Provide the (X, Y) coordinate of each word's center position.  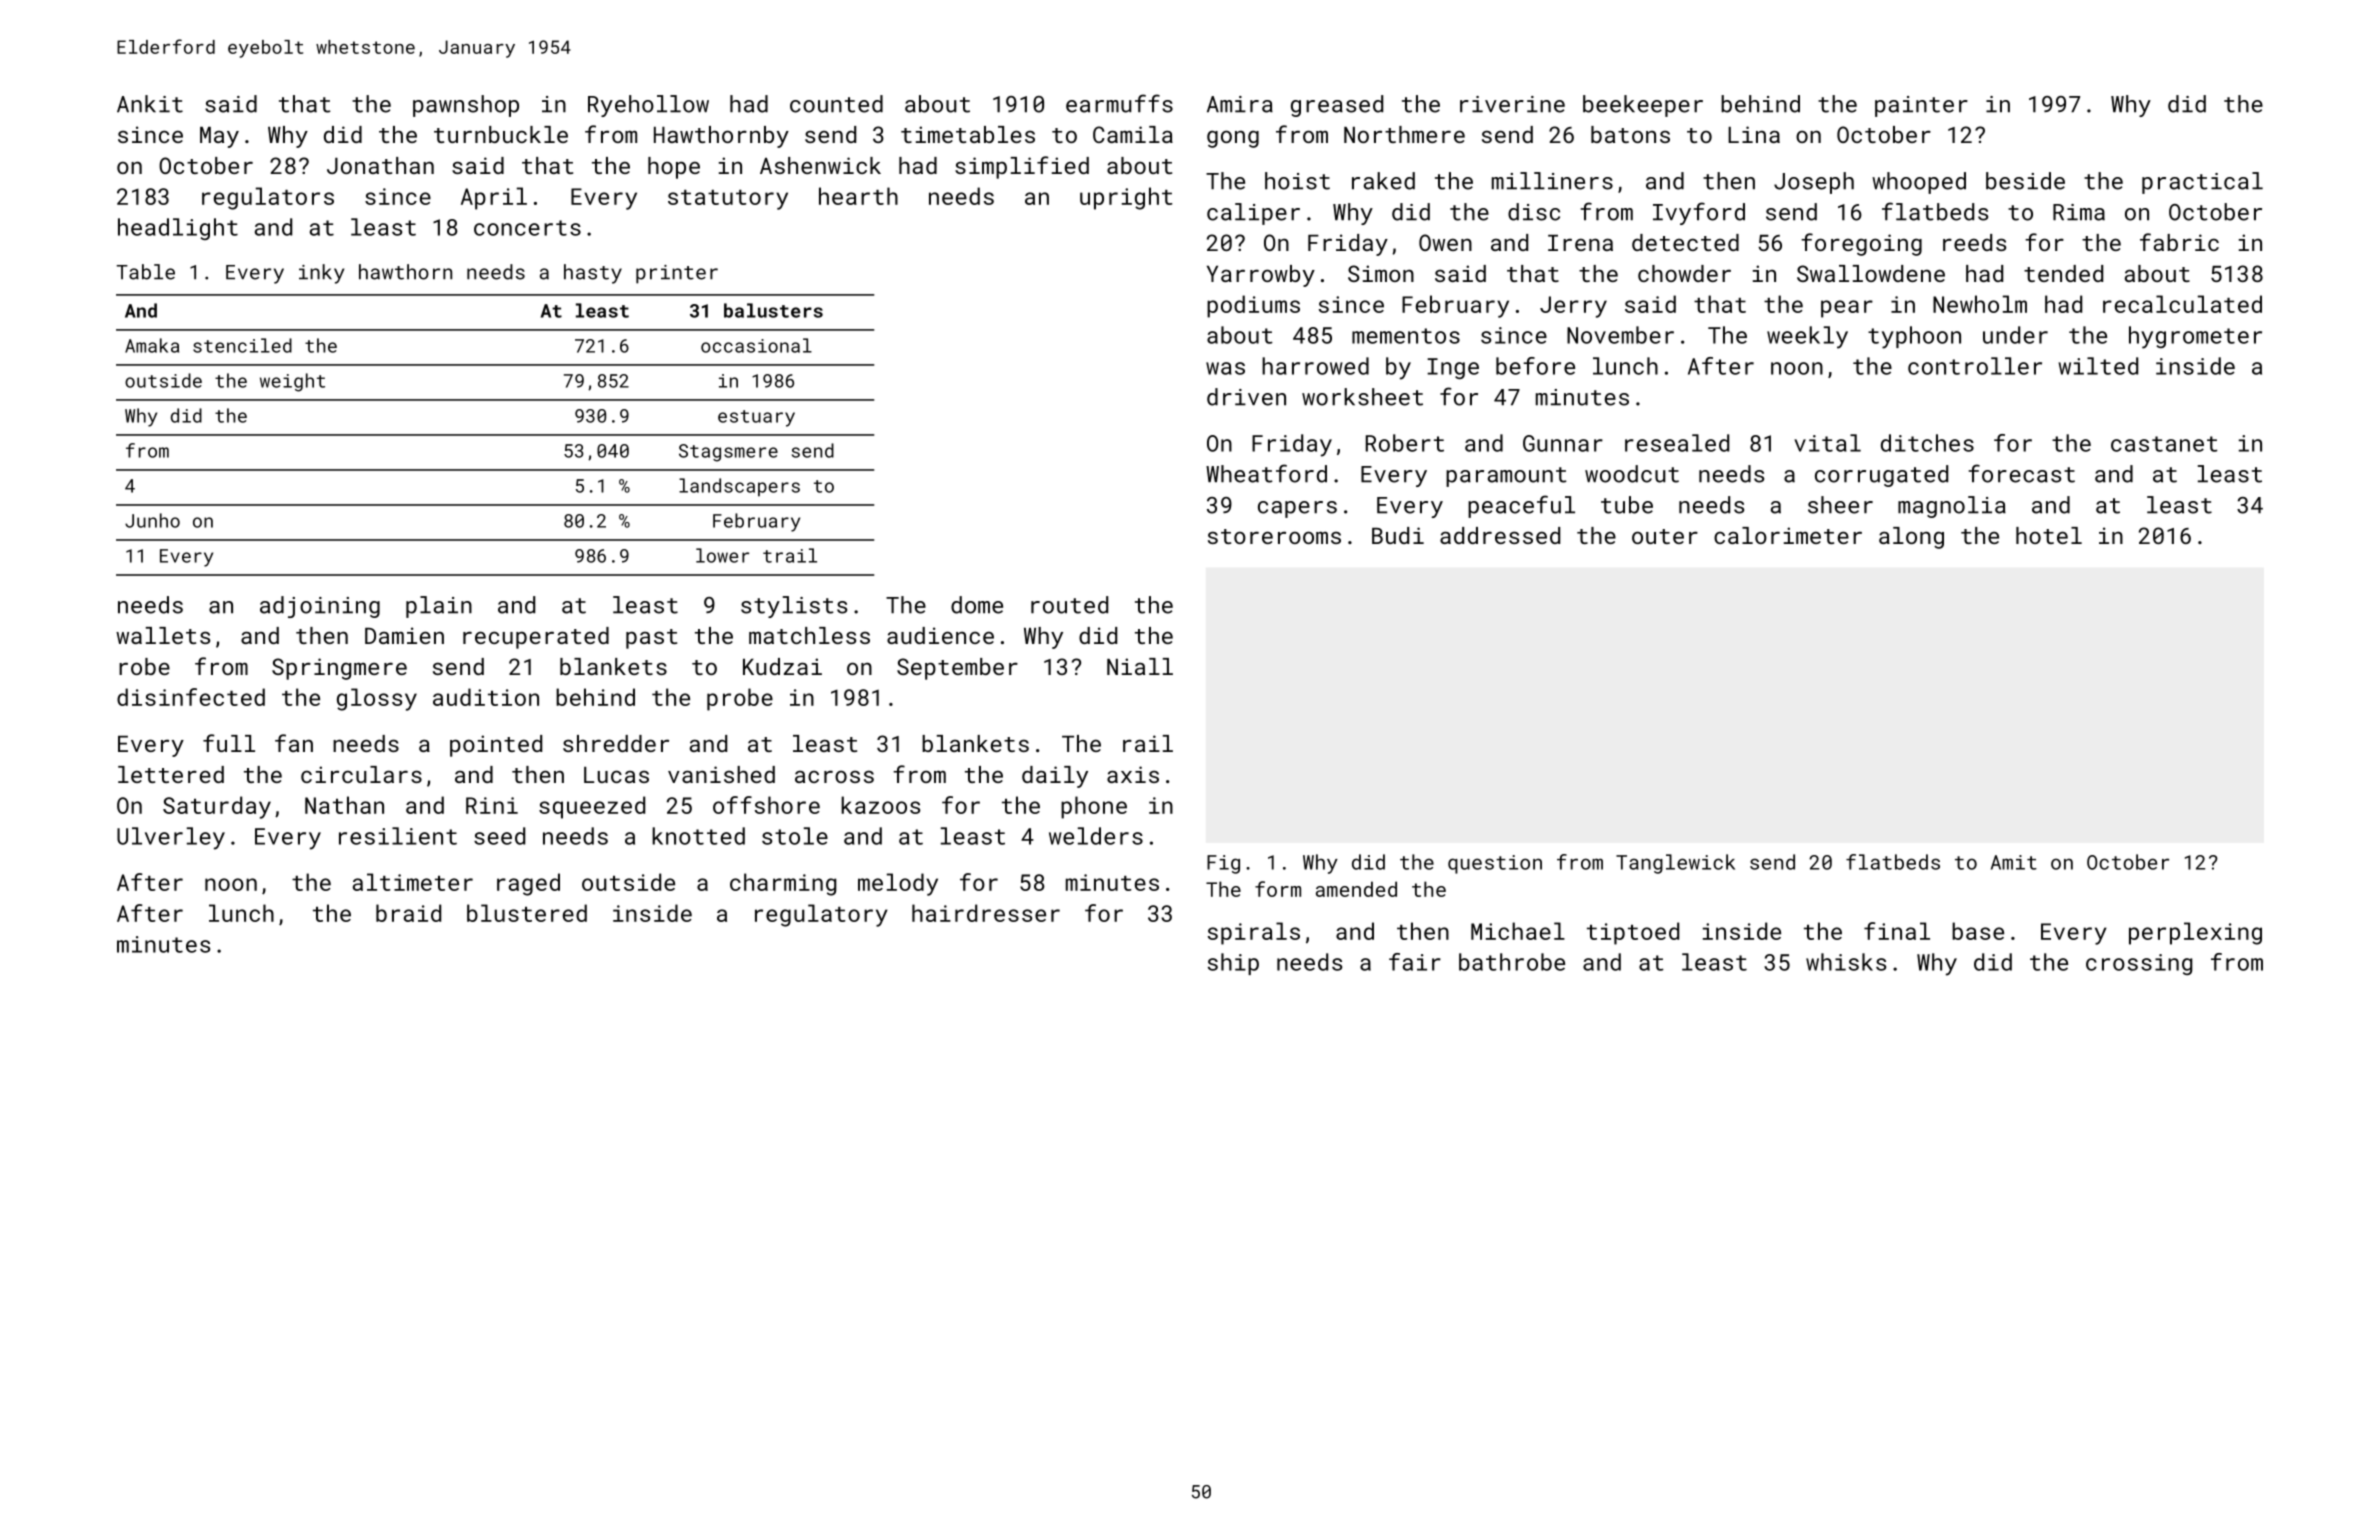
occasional (756, 345)
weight (292, 382)
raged (528, 884)
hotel (2049, 535)
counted (836, 104)
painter (1921, 106)
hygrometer (2195, 337)
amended (1356, 889)
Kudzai (782, 666)
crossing (2139, 964)
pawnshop (466, 106)
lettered (171, 774)
